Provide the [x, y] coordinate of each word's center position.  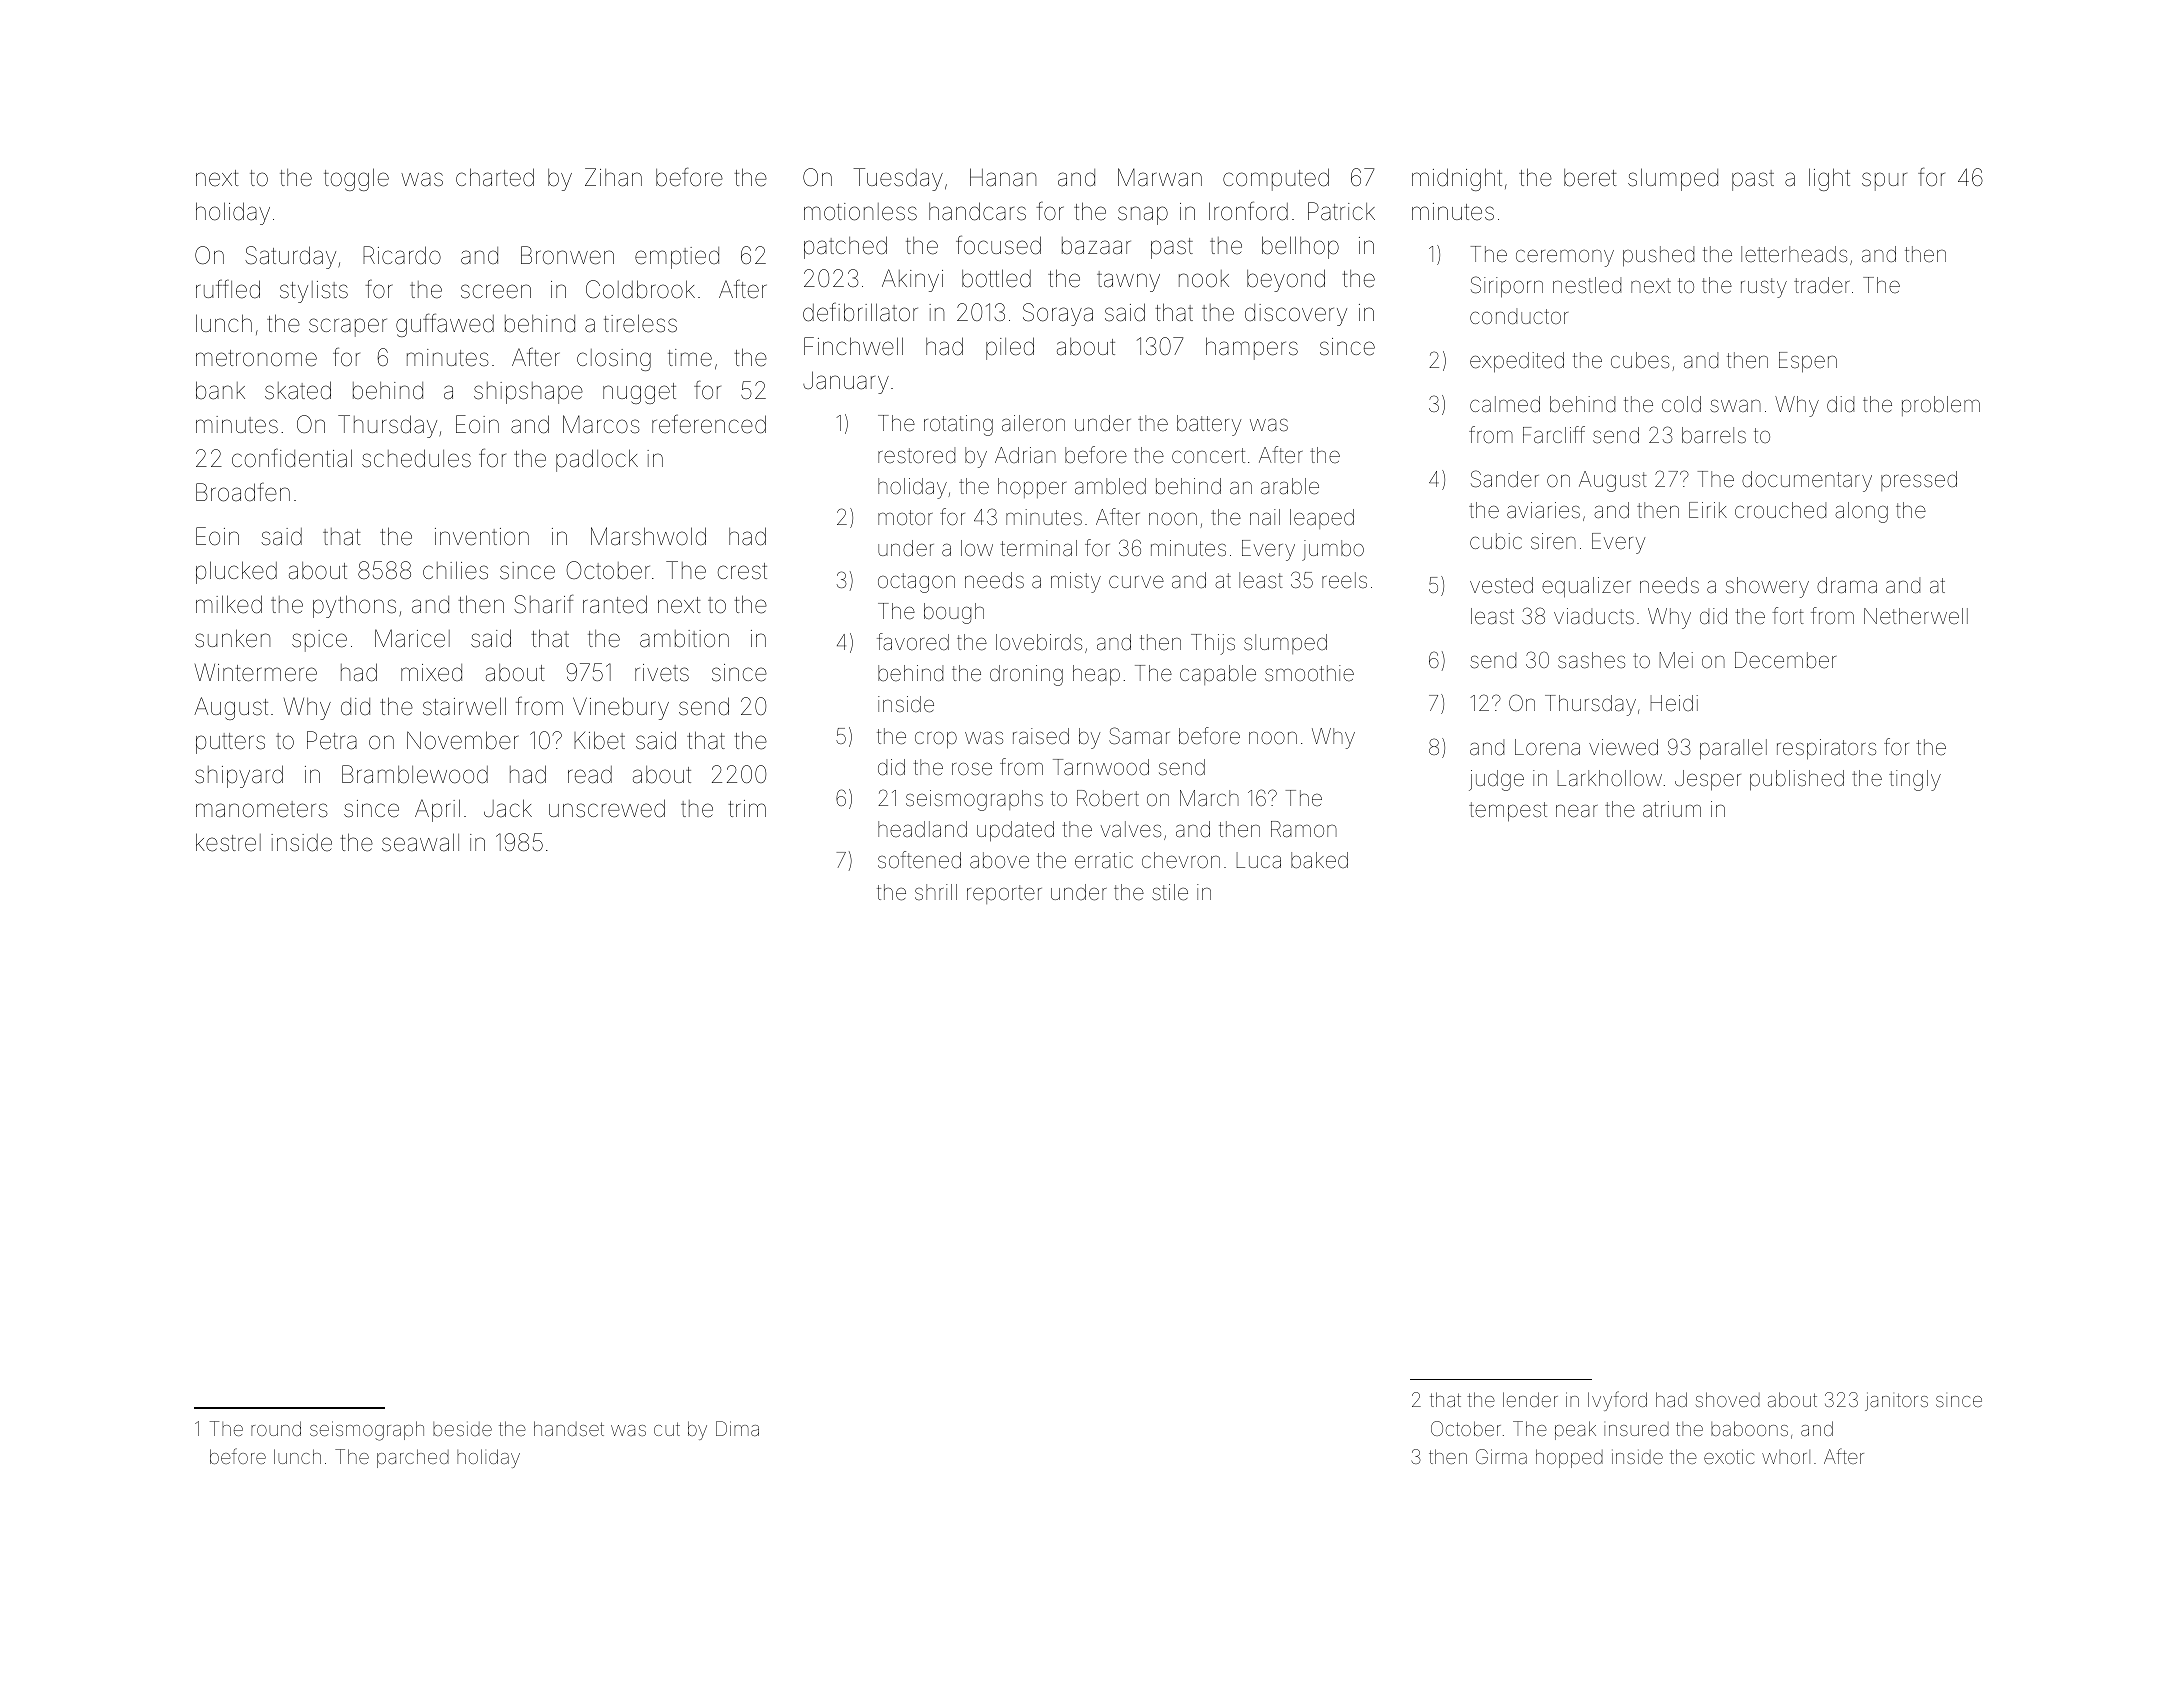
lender [1530, 1399]
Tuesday [898, 179]
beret [1590, 178]
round [276, 1428]
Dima [737, 1428]
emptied [677, 258]
